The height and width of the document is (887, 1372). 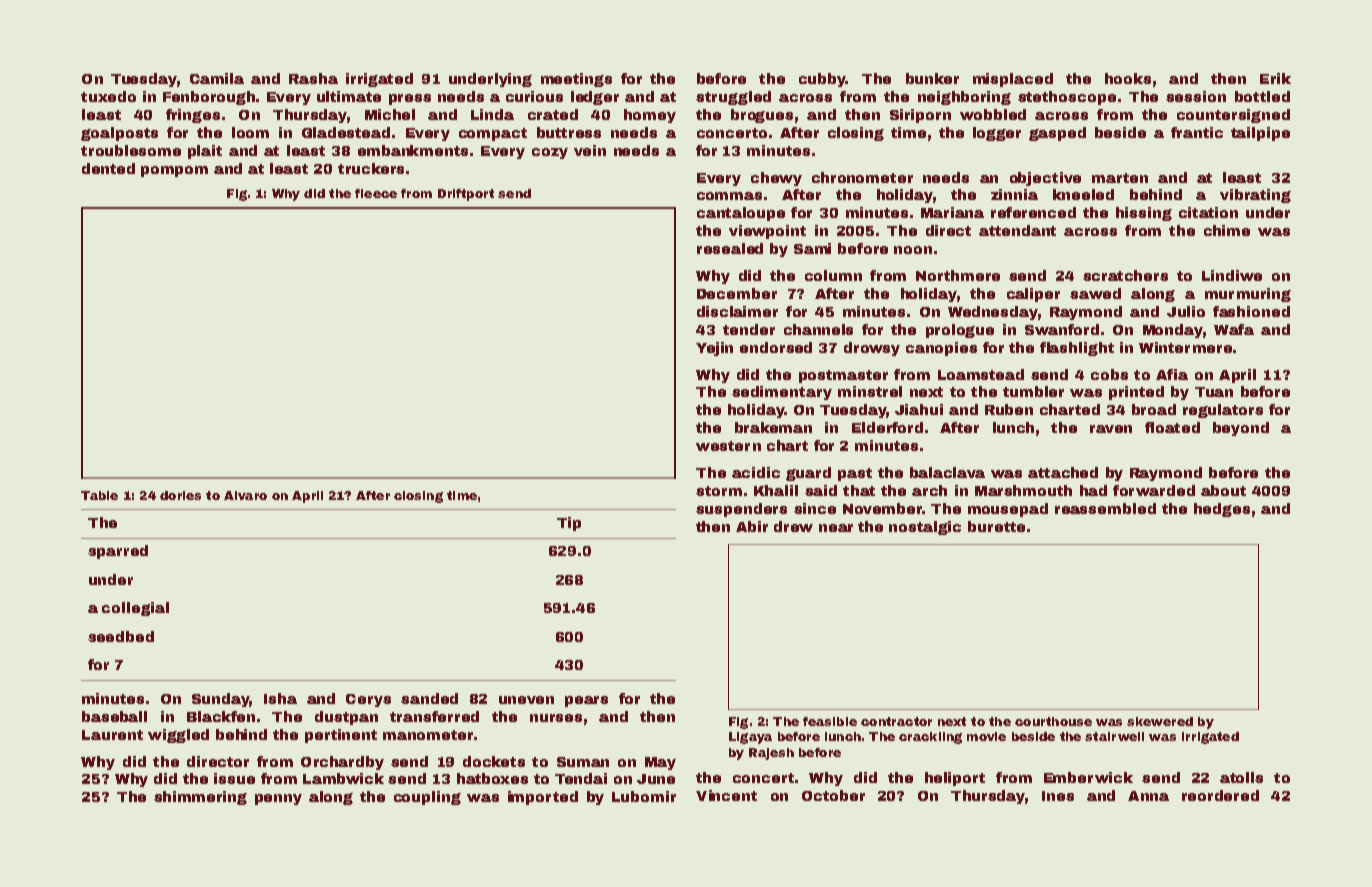 What do you see at coordinates (1128, 78) in the document?
I see `hooks` at bounding box center [1128, 78].
